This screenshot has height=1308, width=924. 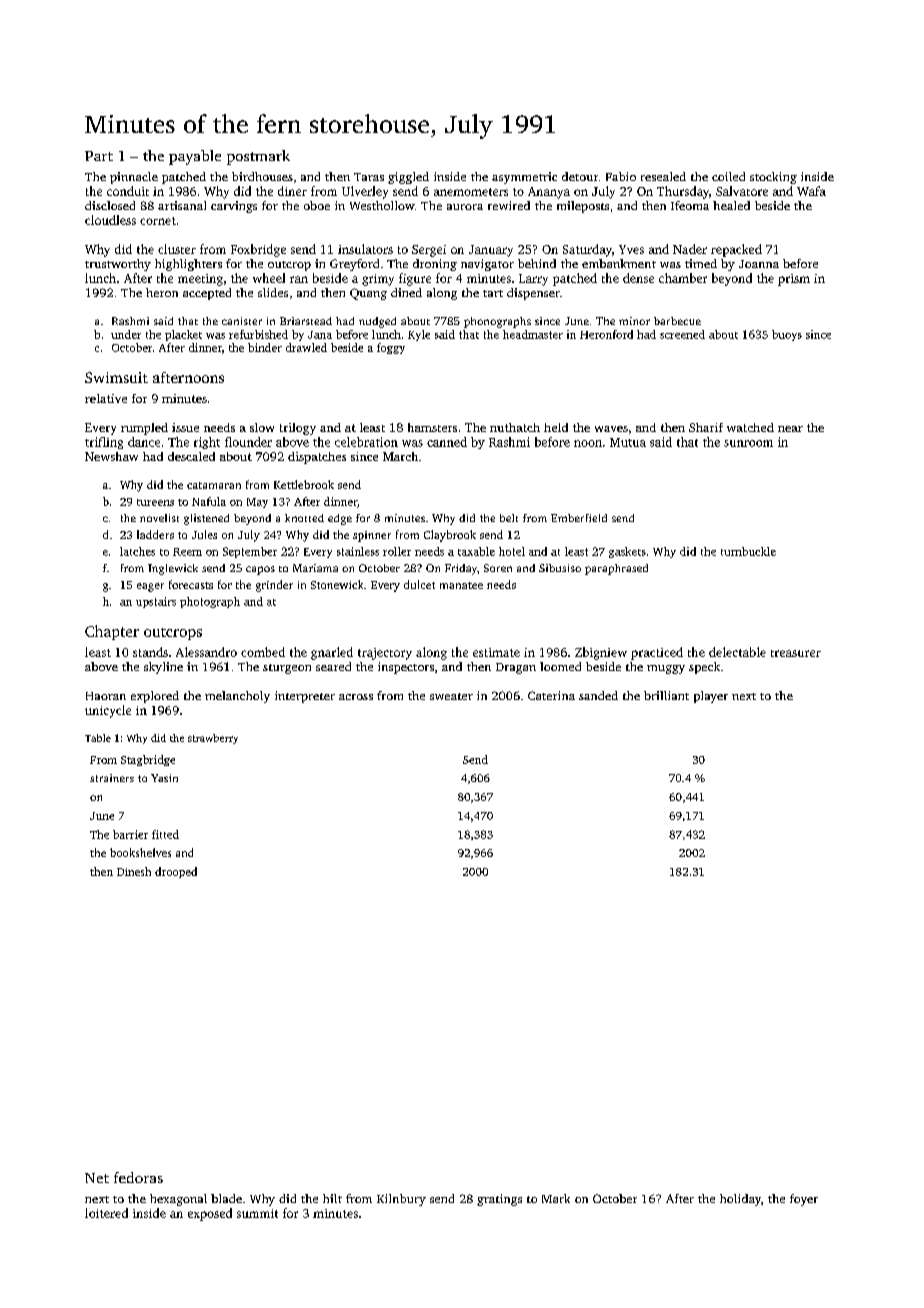 I want to click on trustworthy, so click(x=118, y=265).
